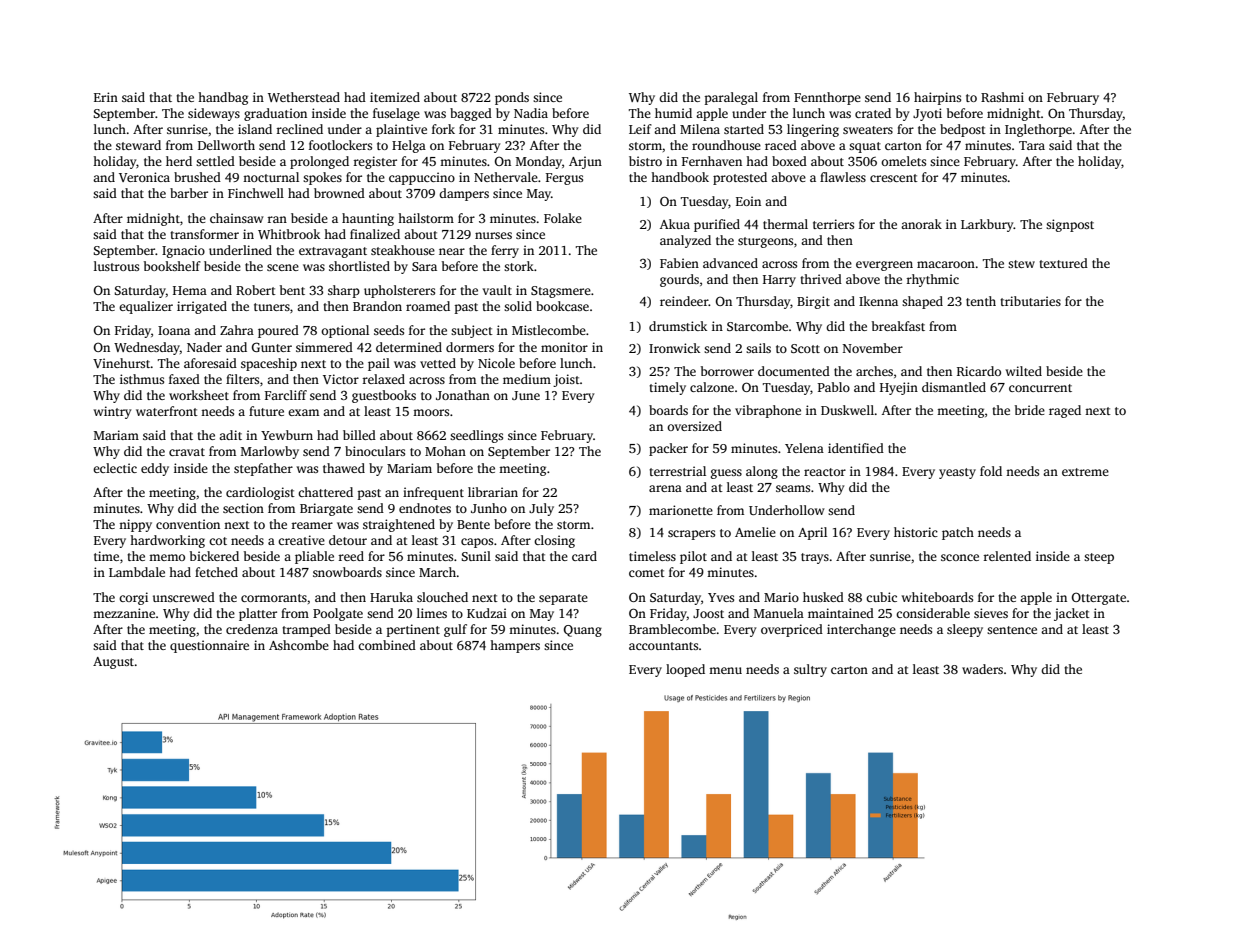  I want to click on vibraphone, so click(768, 411).
